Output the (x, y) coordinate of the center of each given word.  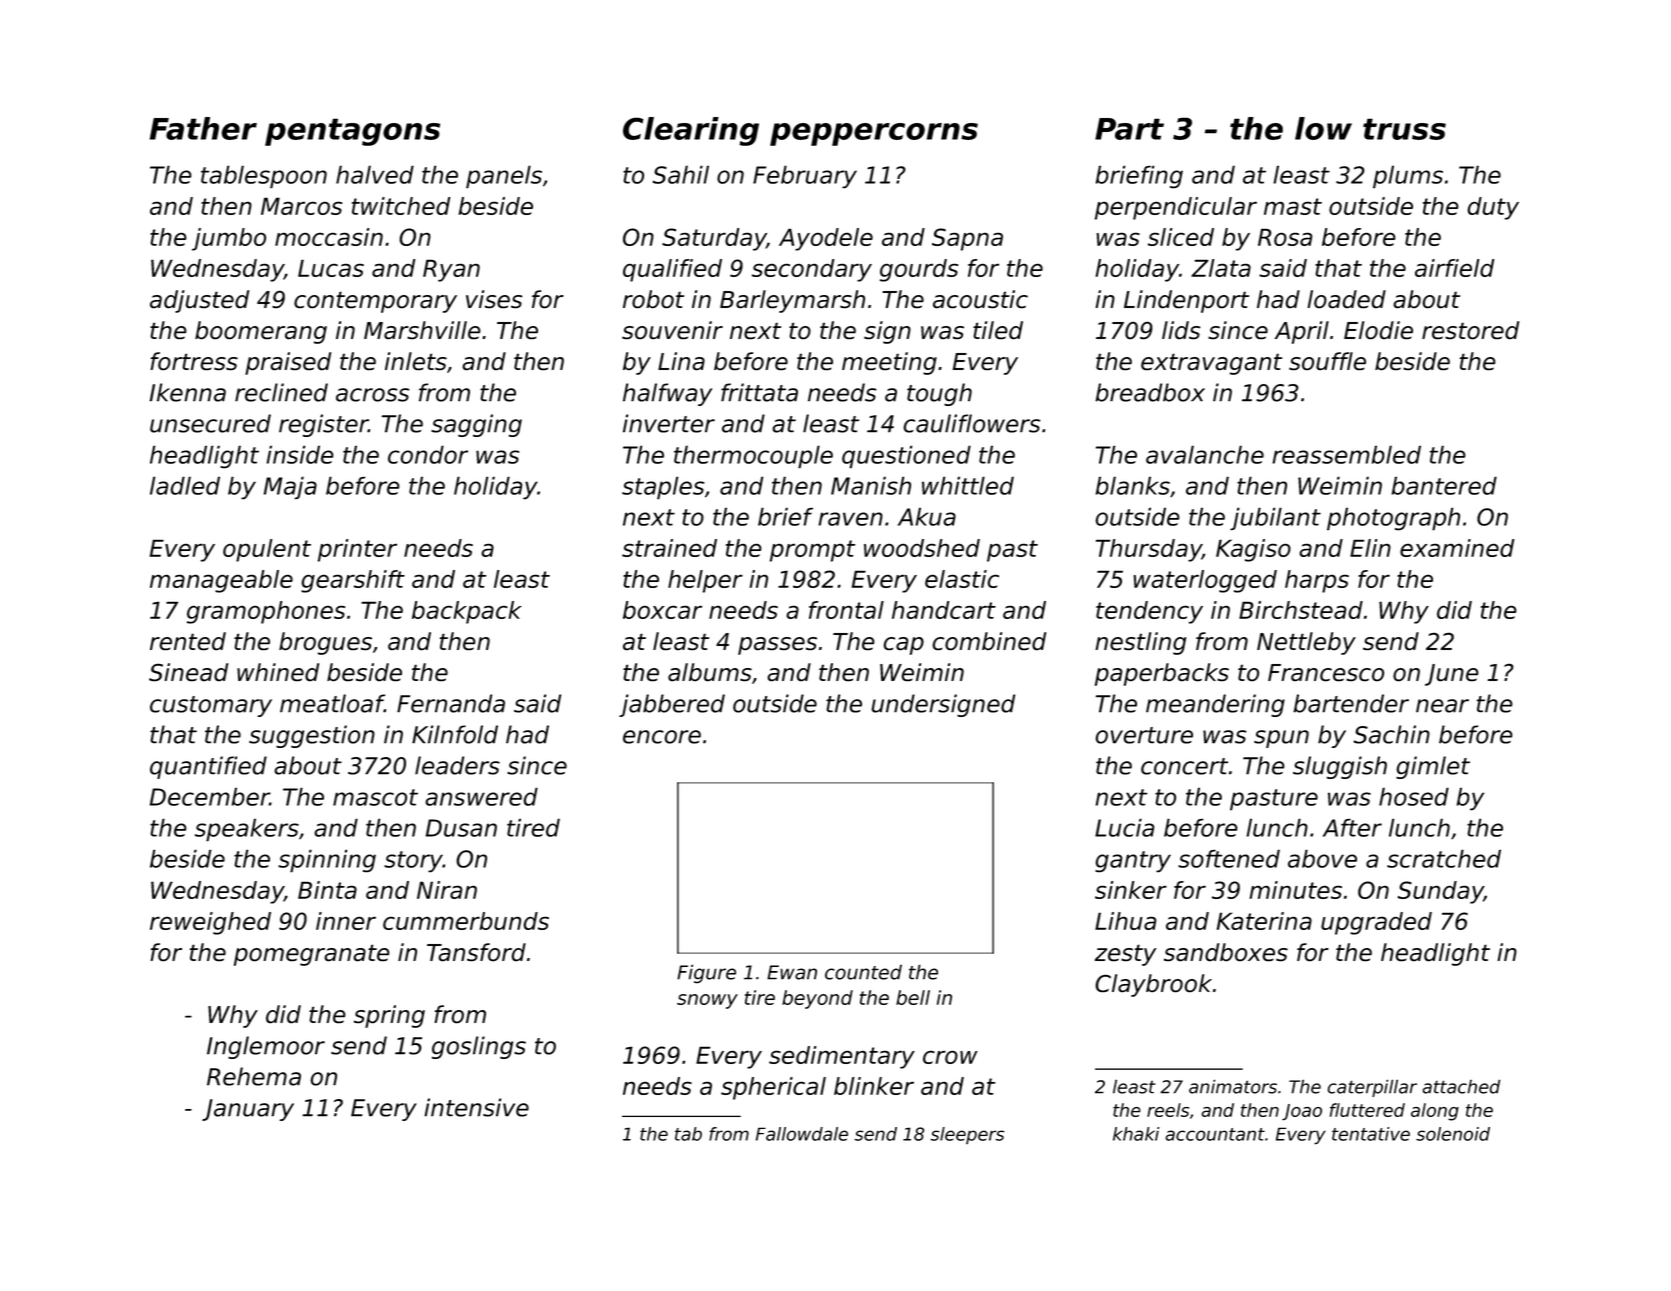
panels (504, 177)
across (373, 395)
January (248, 1110)
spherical (773, 1088)
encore (662, 737)
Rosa (1285, 237)
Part (1129, 129)
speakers (247, 830)
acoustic (980, 299)
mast (1293, 206)
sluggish (1340, 767)
